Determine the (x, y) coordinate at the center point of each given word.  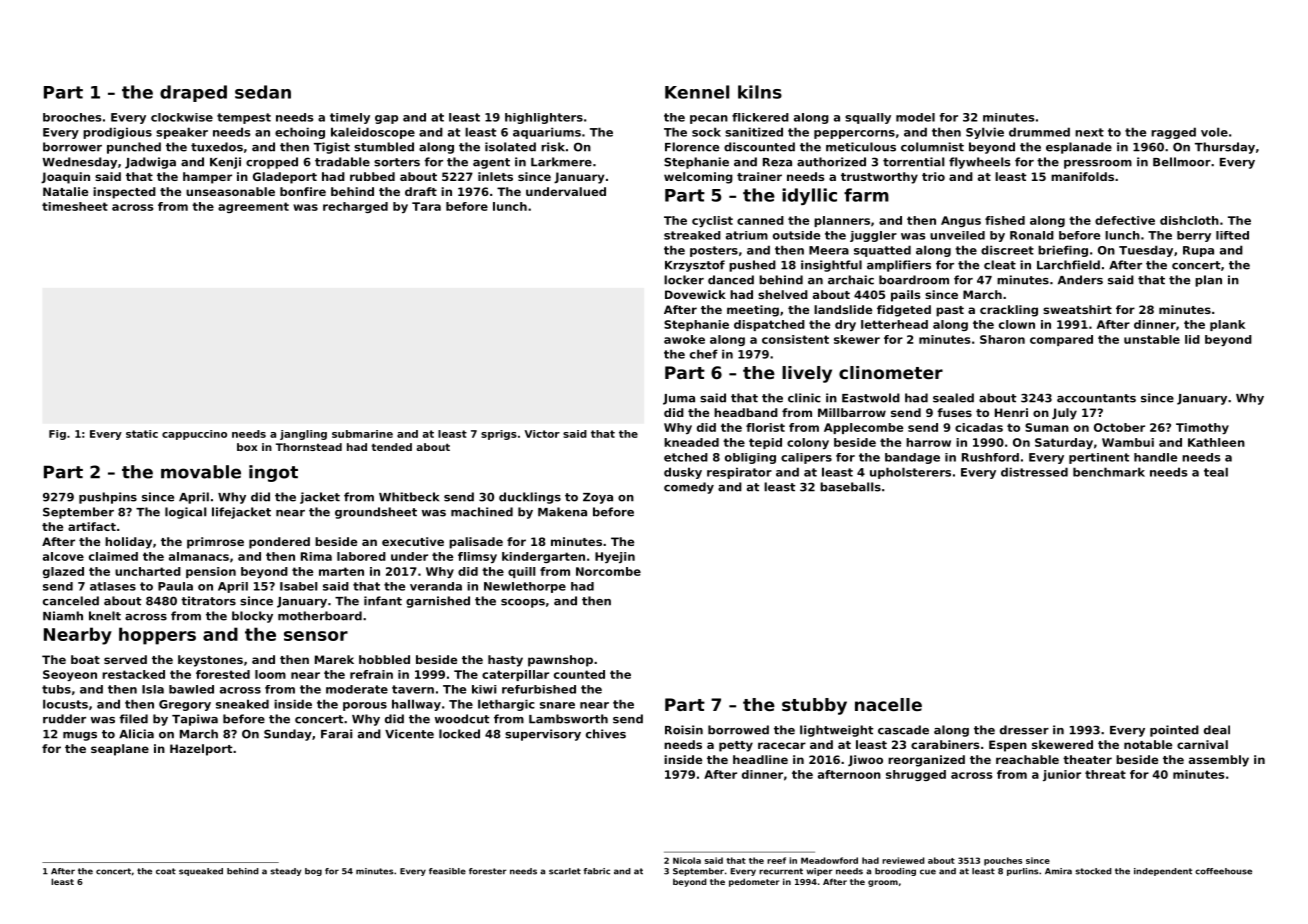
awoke (684, 339)
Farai (336, 734)
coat (166, 871)
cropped (272, 163)
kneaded (691, 442)
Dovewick (695, 294)
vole (1214, 132)
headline (760, 759)
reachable (1027, 759)
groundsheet (376, 513)
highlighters (544, 118)
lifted (1232, 235)
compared (1061, 340)
